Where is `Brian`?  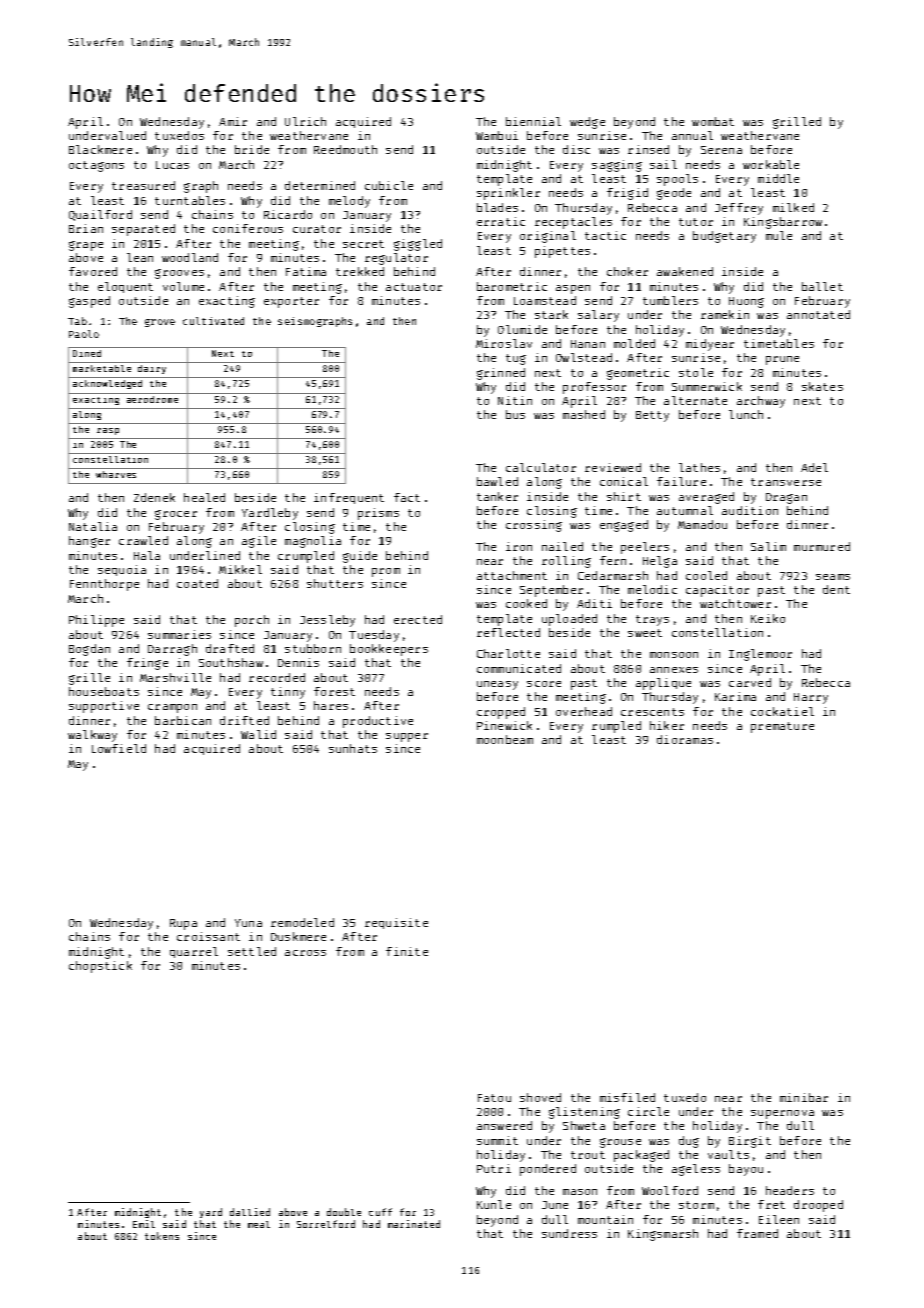
Brian is located at coordinates (86, 228).
